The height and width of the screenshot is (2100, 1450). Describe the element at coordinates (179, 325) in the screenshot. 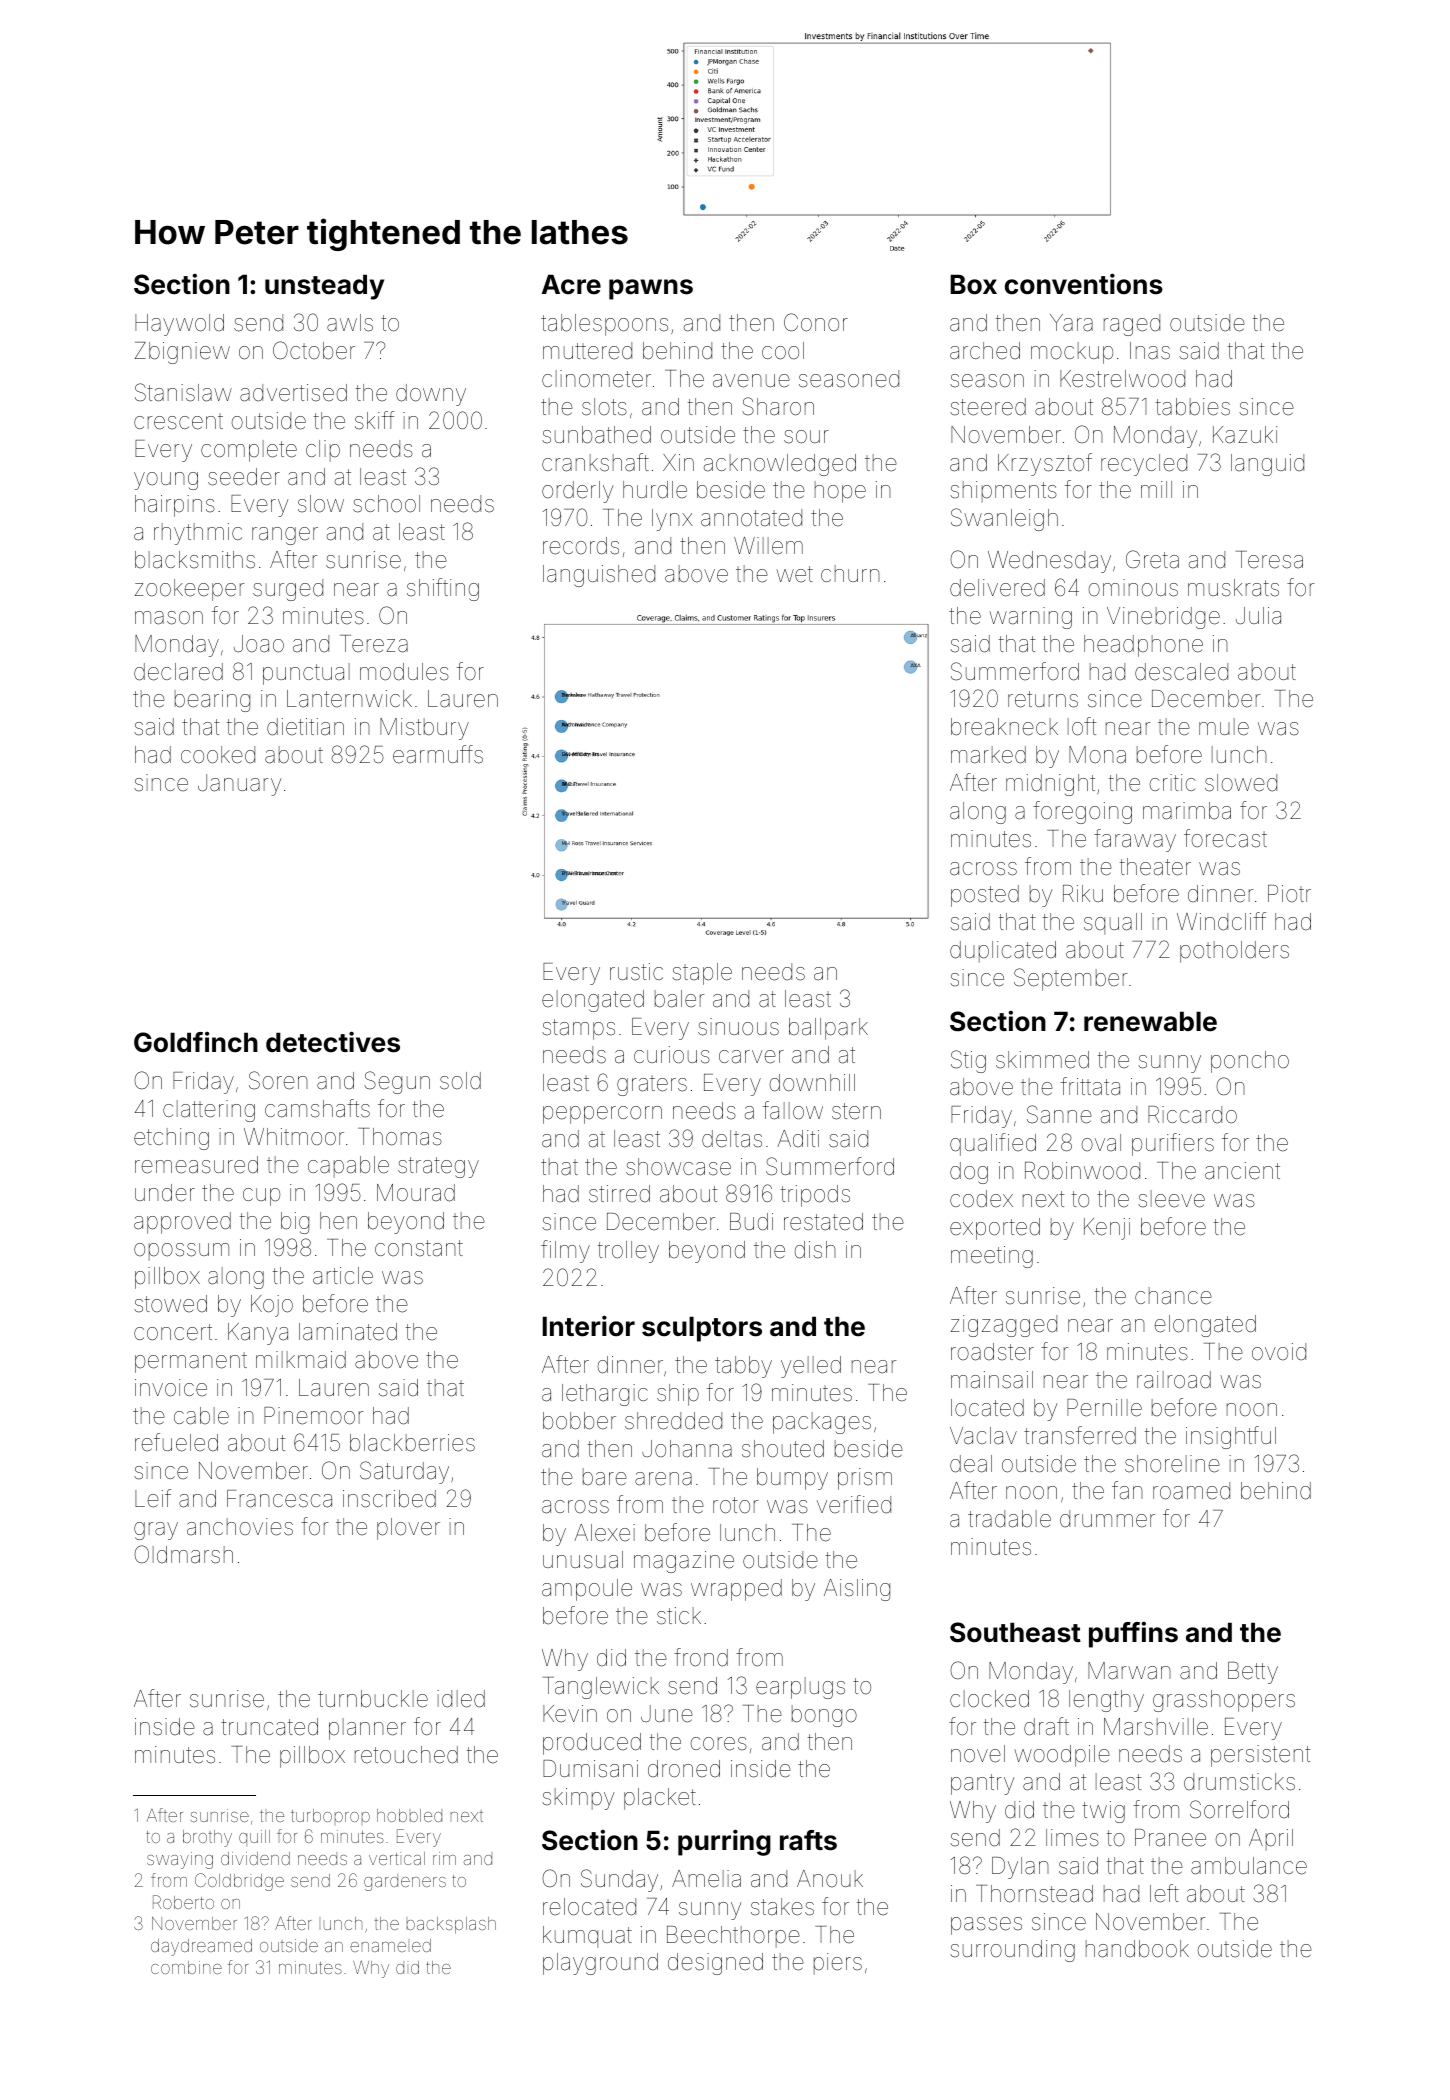

I see `Haywold` at that location.
